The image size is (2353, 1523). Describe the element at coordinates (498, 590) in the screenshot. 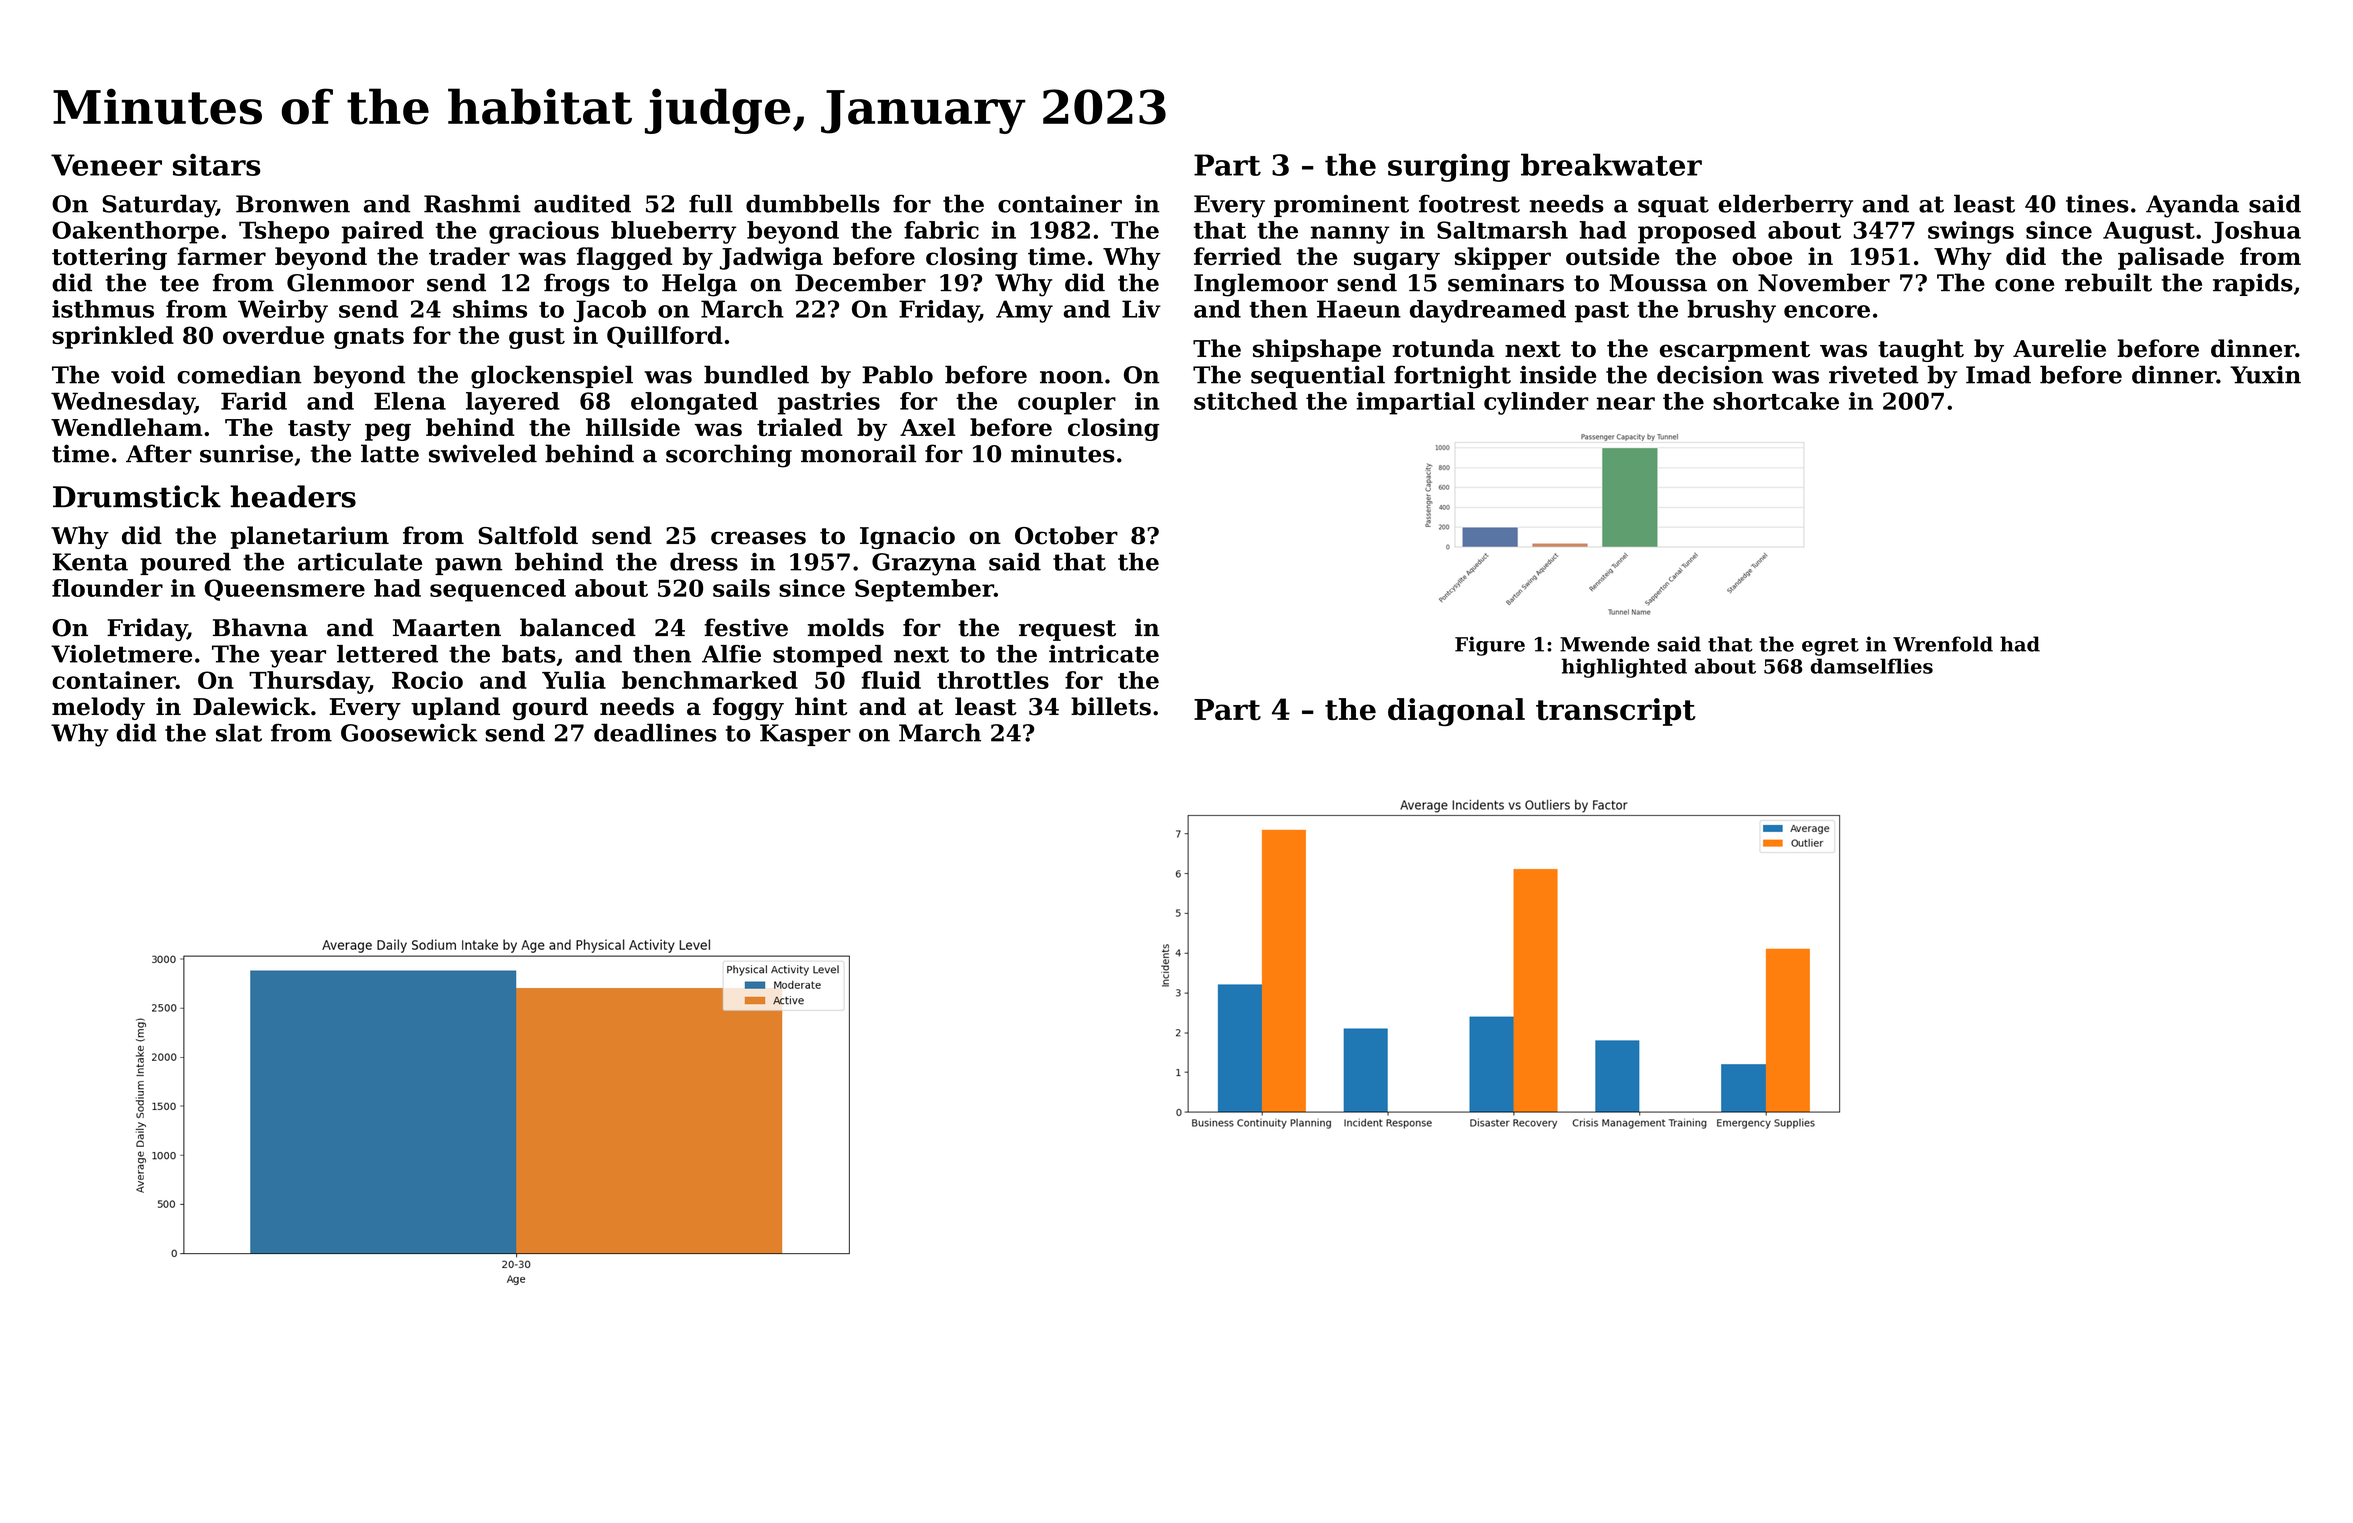

I see `sequenced` at that location.
